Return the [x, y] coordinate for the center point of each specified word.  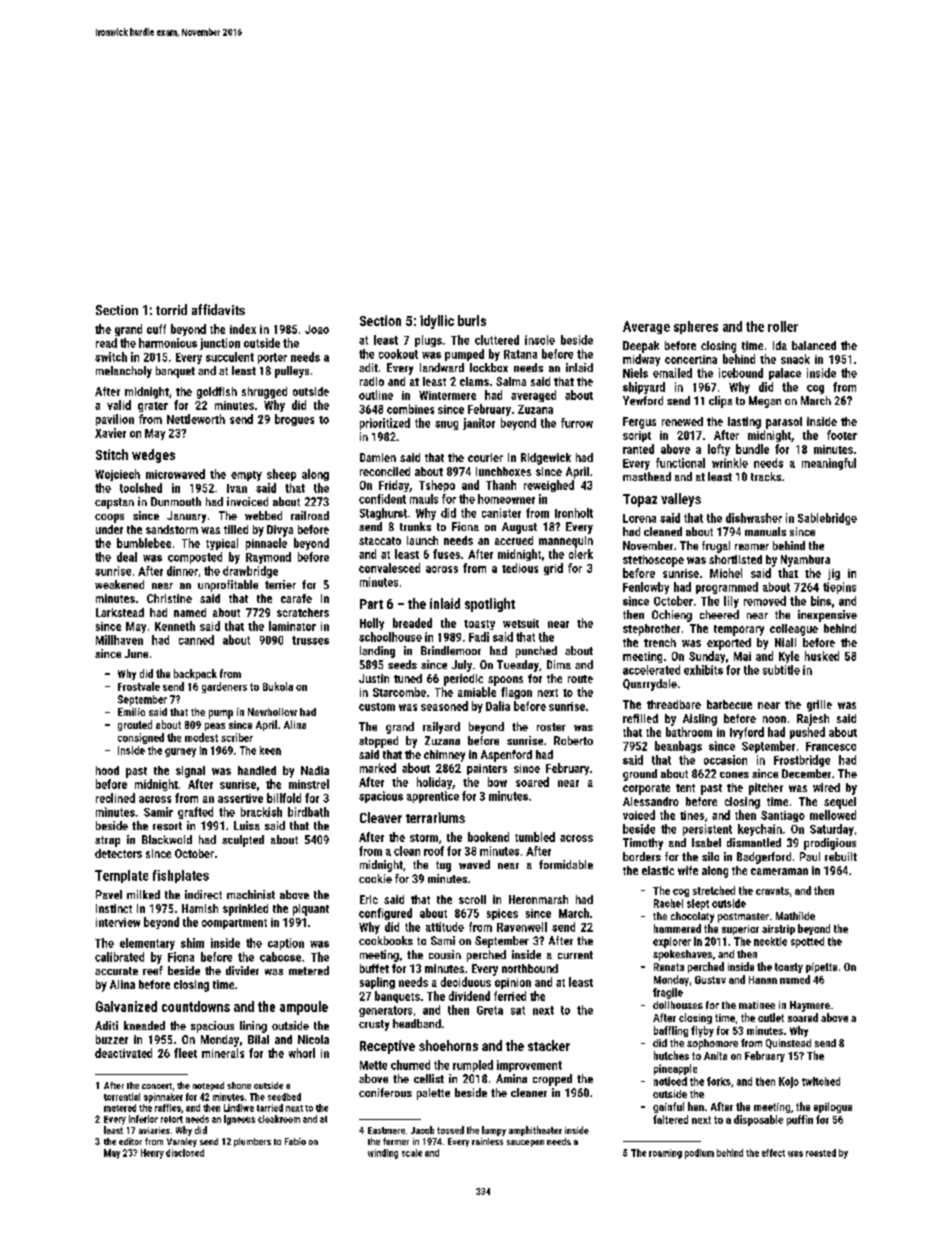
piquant [311, 910]
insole [540, 340]
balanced [814, 345]
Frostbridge [802, 761]
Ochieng [672, 616]
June [136, 653]
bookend [488, 837]
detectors [118, 853]
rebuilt [841, 856]
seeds [402, 664]
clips [720, 402]
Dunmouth [176, 501]
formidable [566, 864]
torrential [122, 1097]
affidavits [218, 309]
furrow [577, 423]
